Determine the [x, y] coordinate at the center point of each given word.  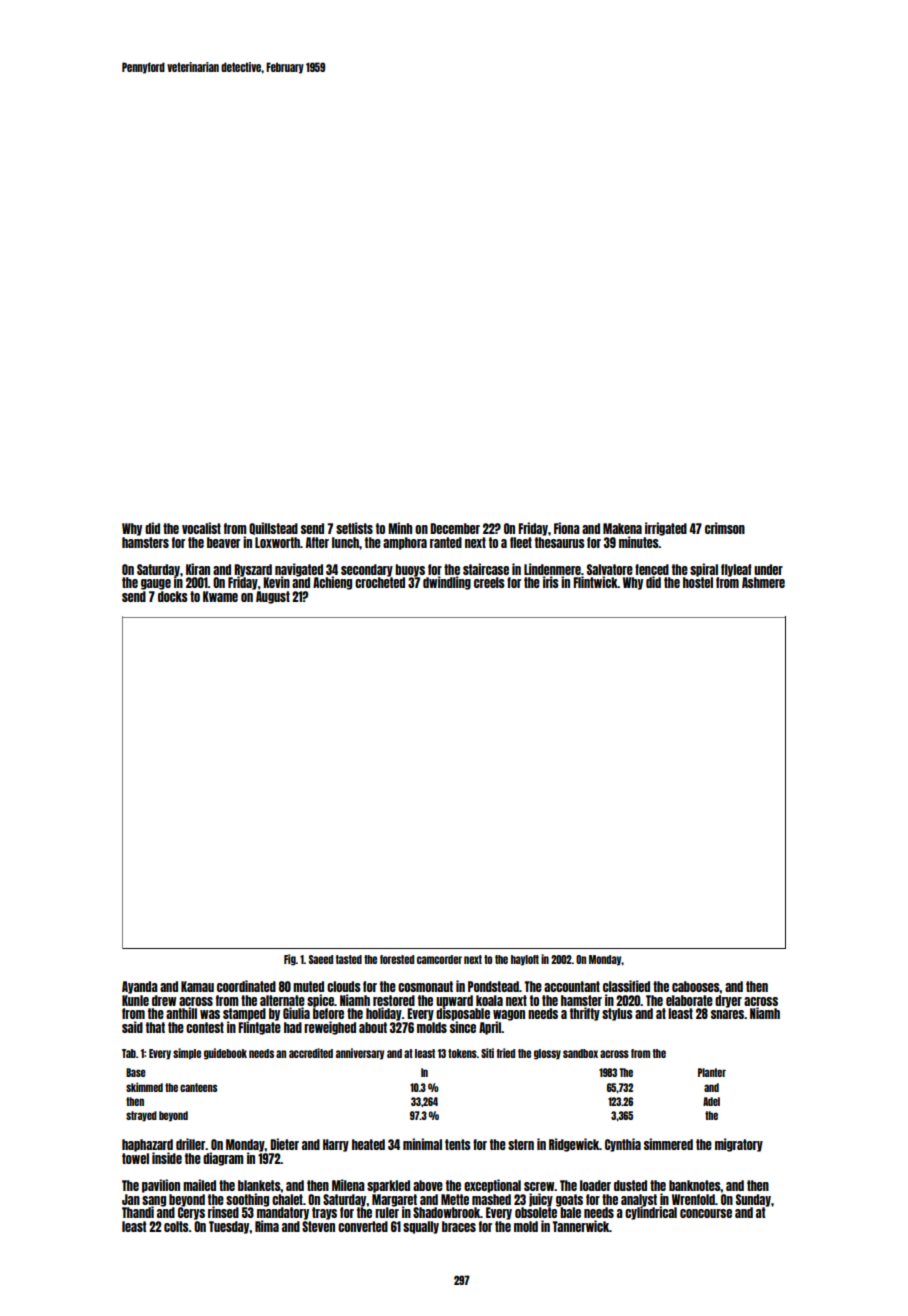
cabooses [696, 986]
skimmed [144, 1087]
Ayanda [140, 987]
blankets [259, 1185]
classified [626, 986]
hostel [698, 582]
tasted [348, 959]
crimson [725, 528]
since [463, 1027]
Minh [400, 528]
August [273, 597]
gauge [156, 584]
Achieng [332, 583]
